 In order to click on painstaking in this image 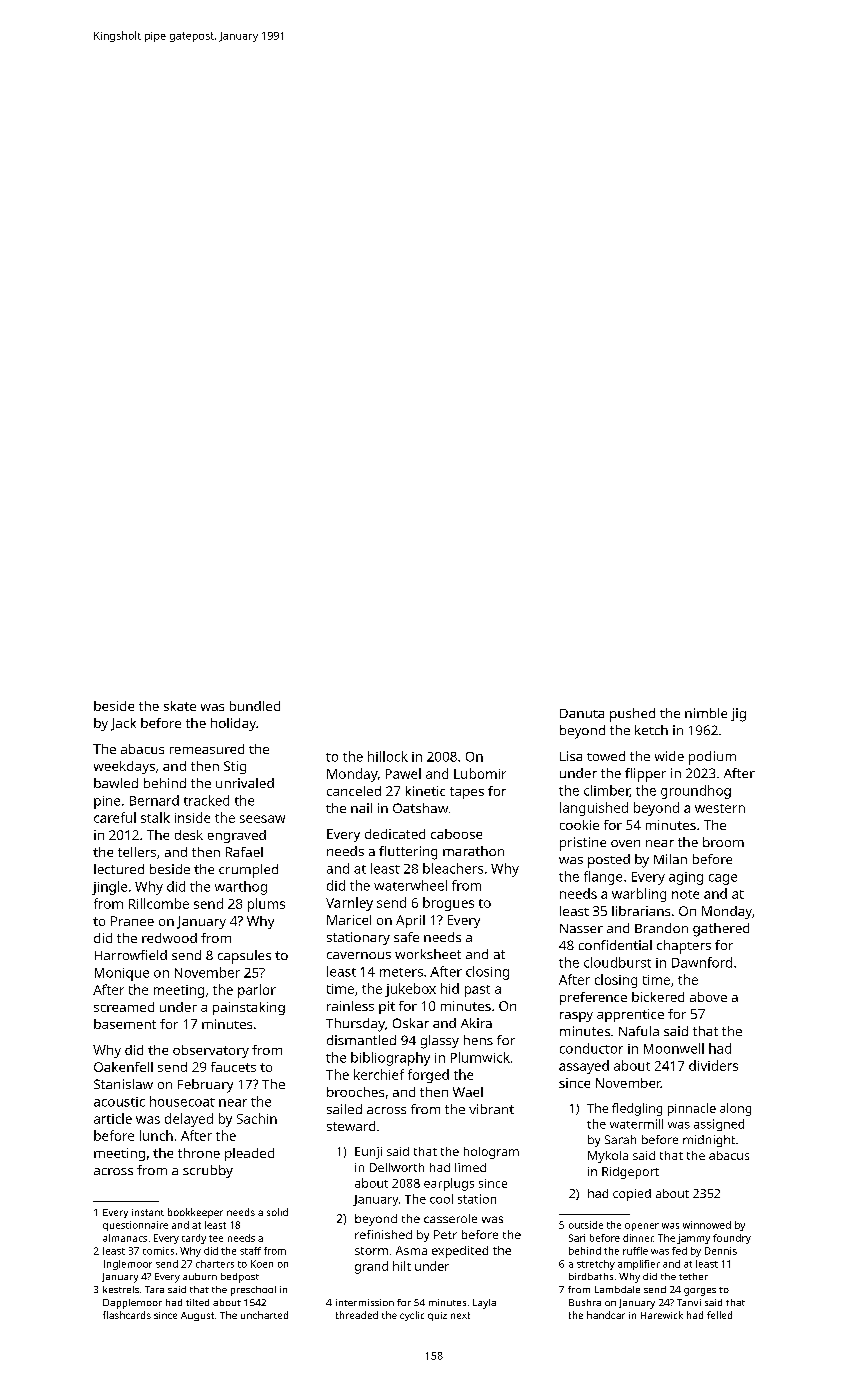, I will do `click(249, 1008)`.
